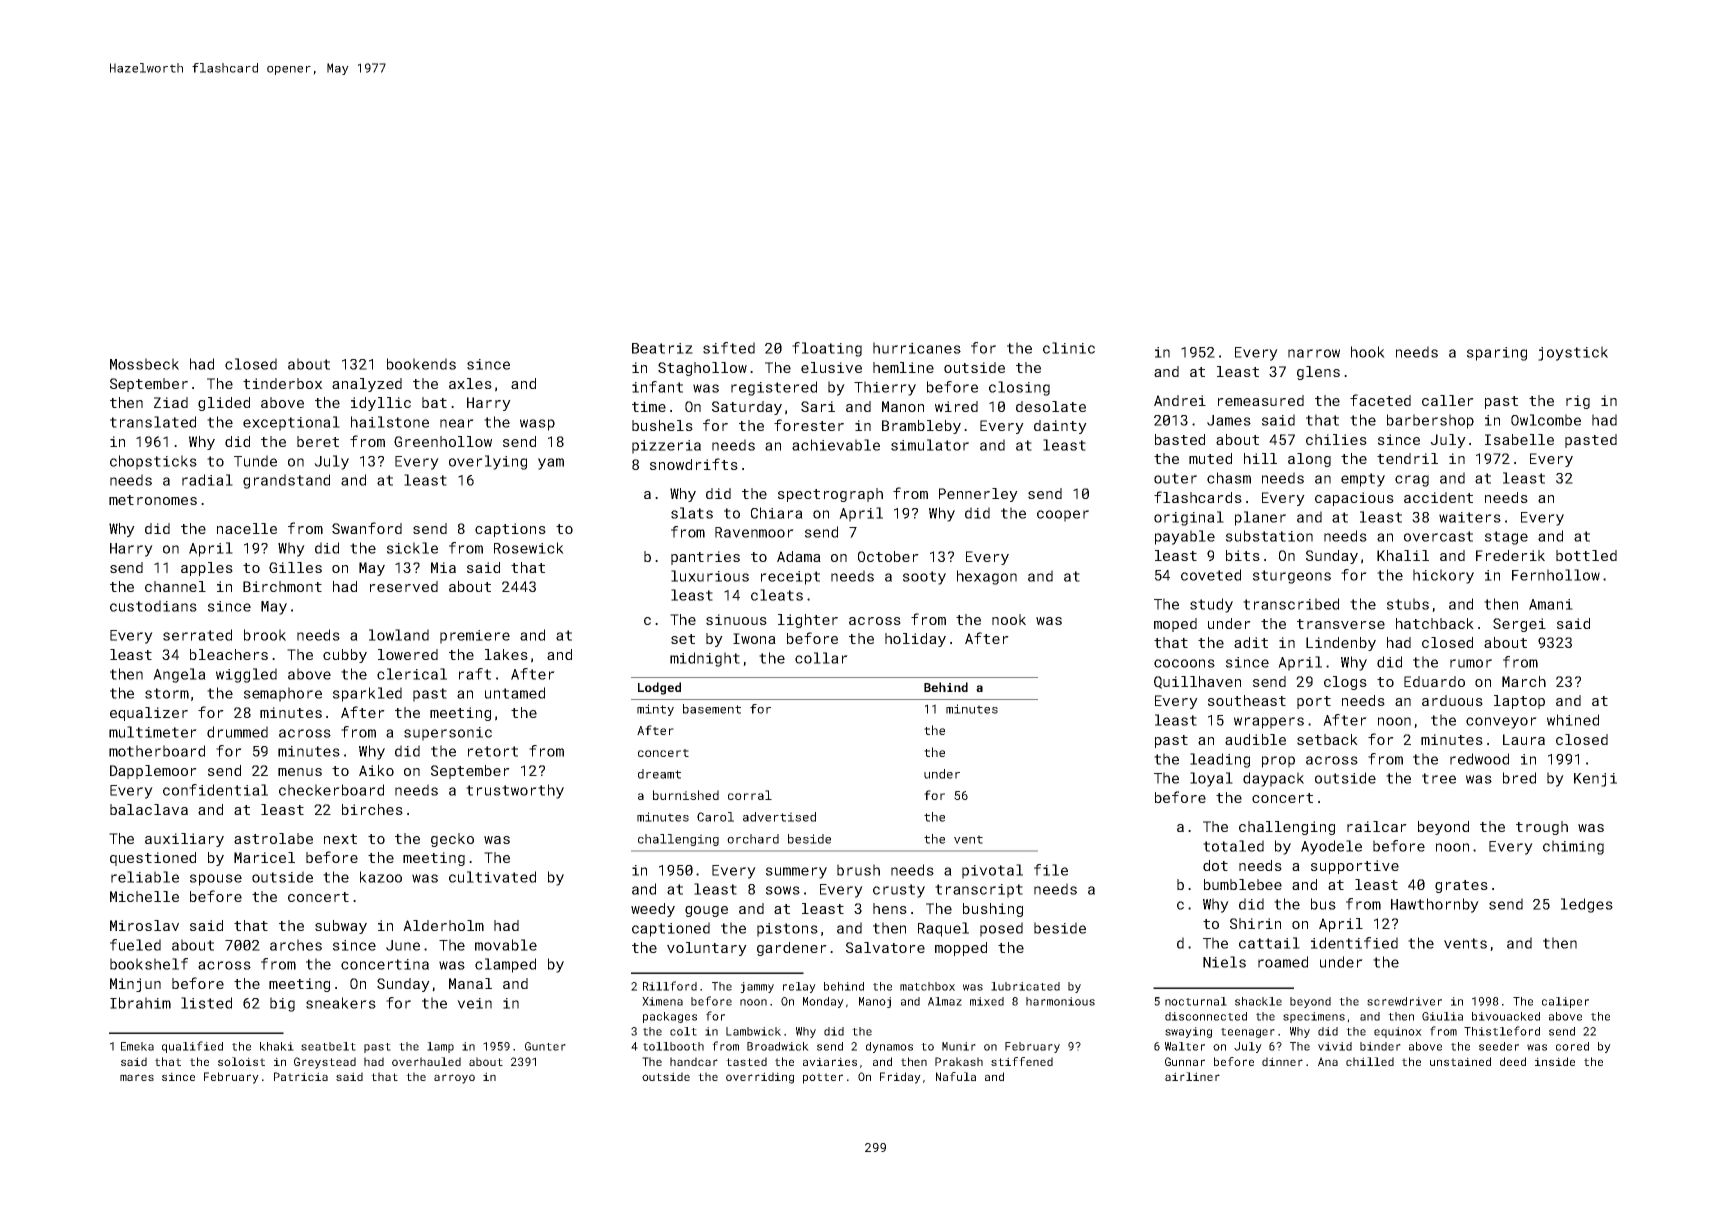  I want to click on clinic, so click(1069, 348).
